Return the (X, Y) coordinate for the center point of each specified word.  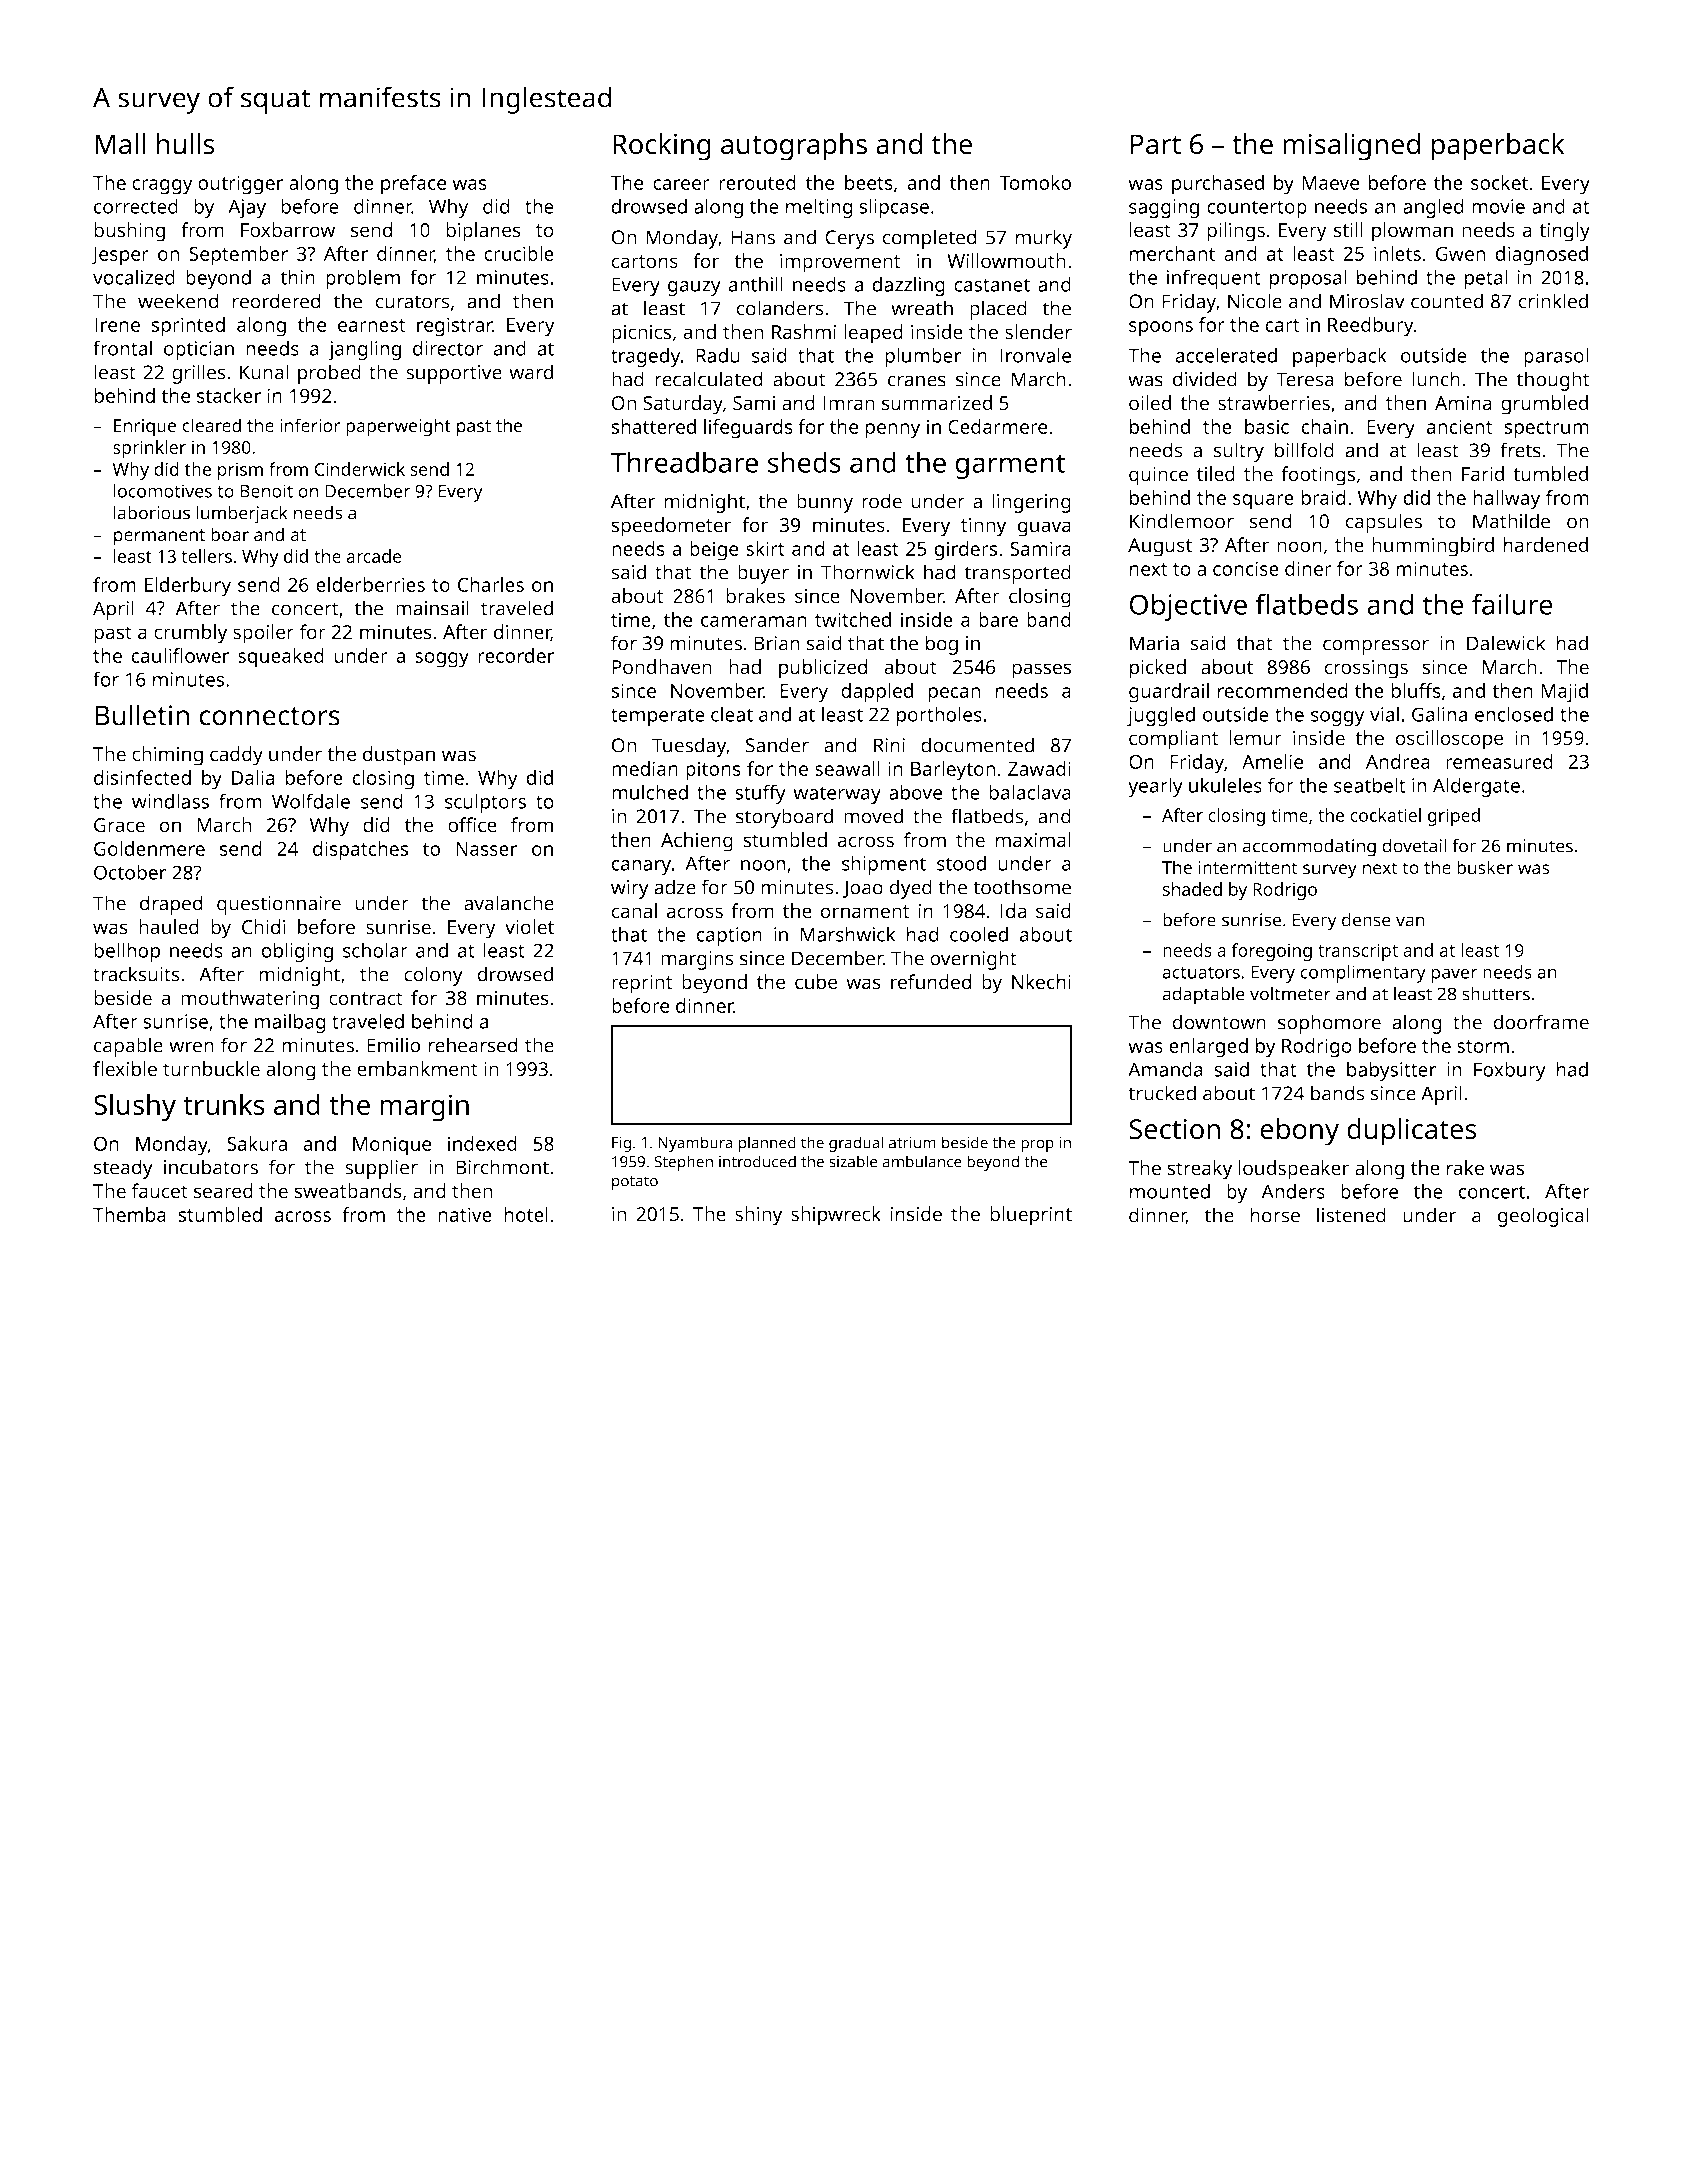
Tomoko (1035, 182)
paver (1454, 975)
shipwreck (836, 1216)
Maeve (1331, 183)
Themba (129, 1214)
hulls (185, 144)
